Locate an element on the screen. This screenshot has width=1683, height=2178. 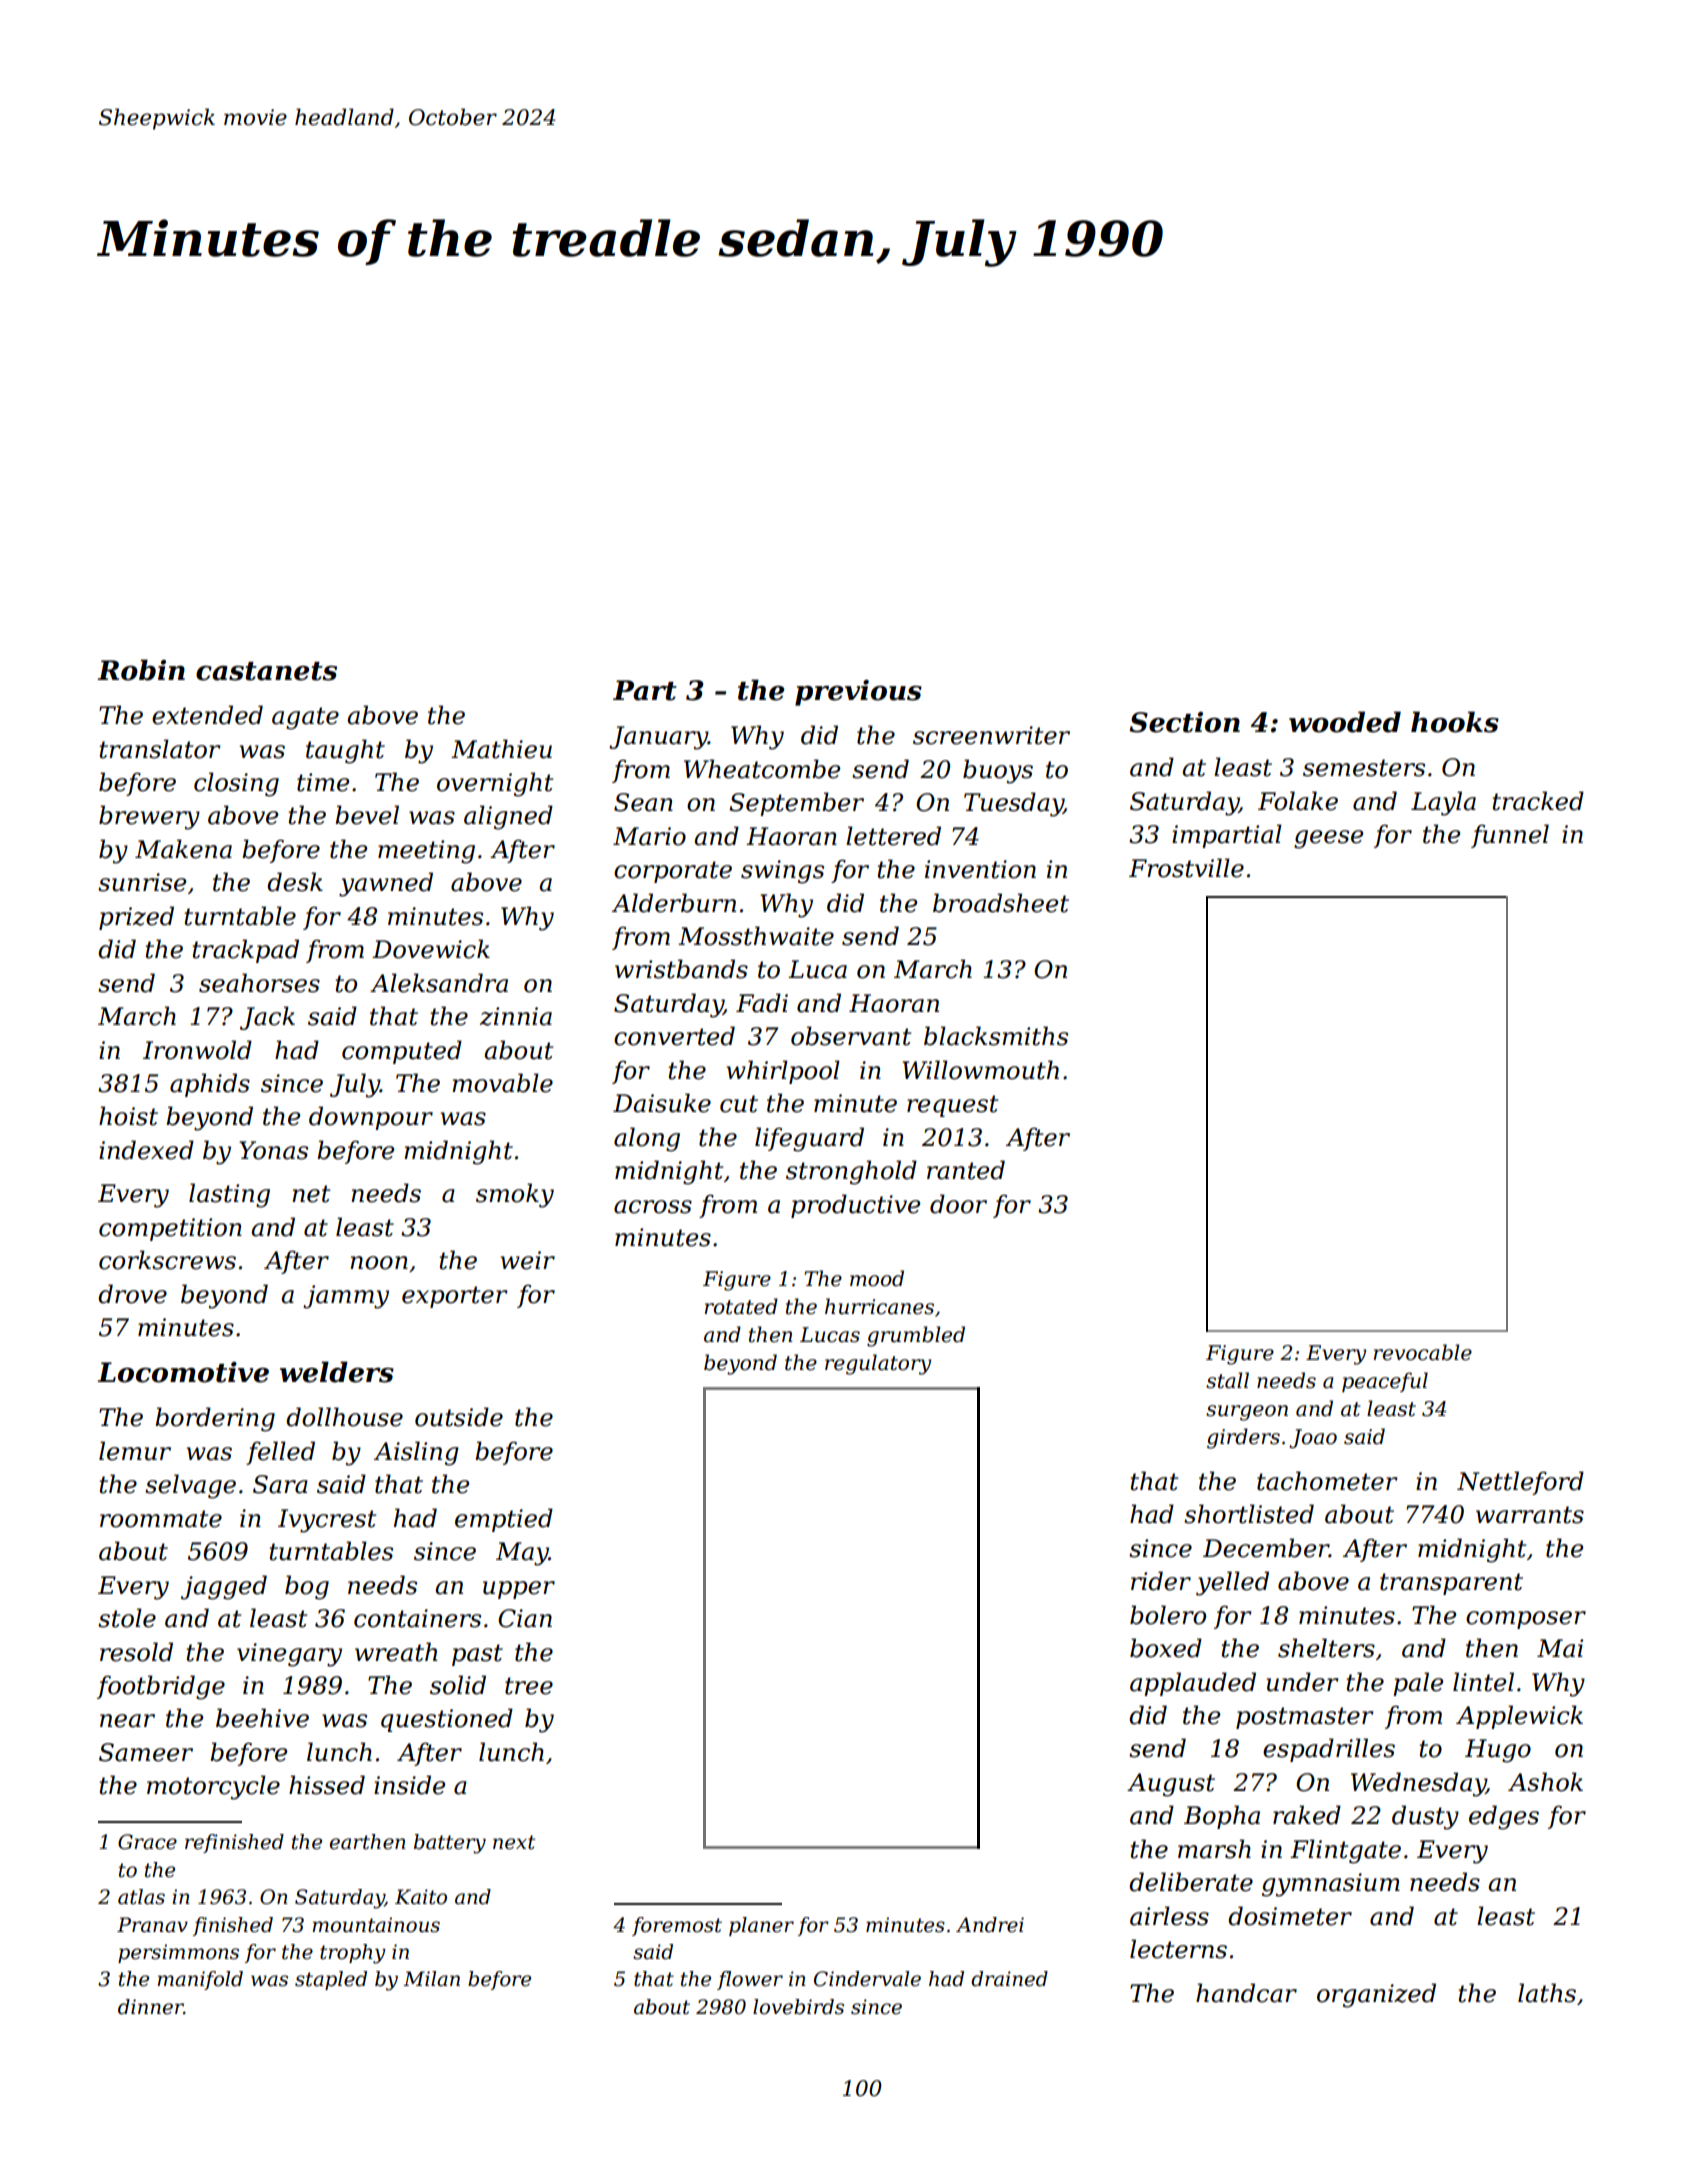
persimmons is located at coordinates (178, 1953).
